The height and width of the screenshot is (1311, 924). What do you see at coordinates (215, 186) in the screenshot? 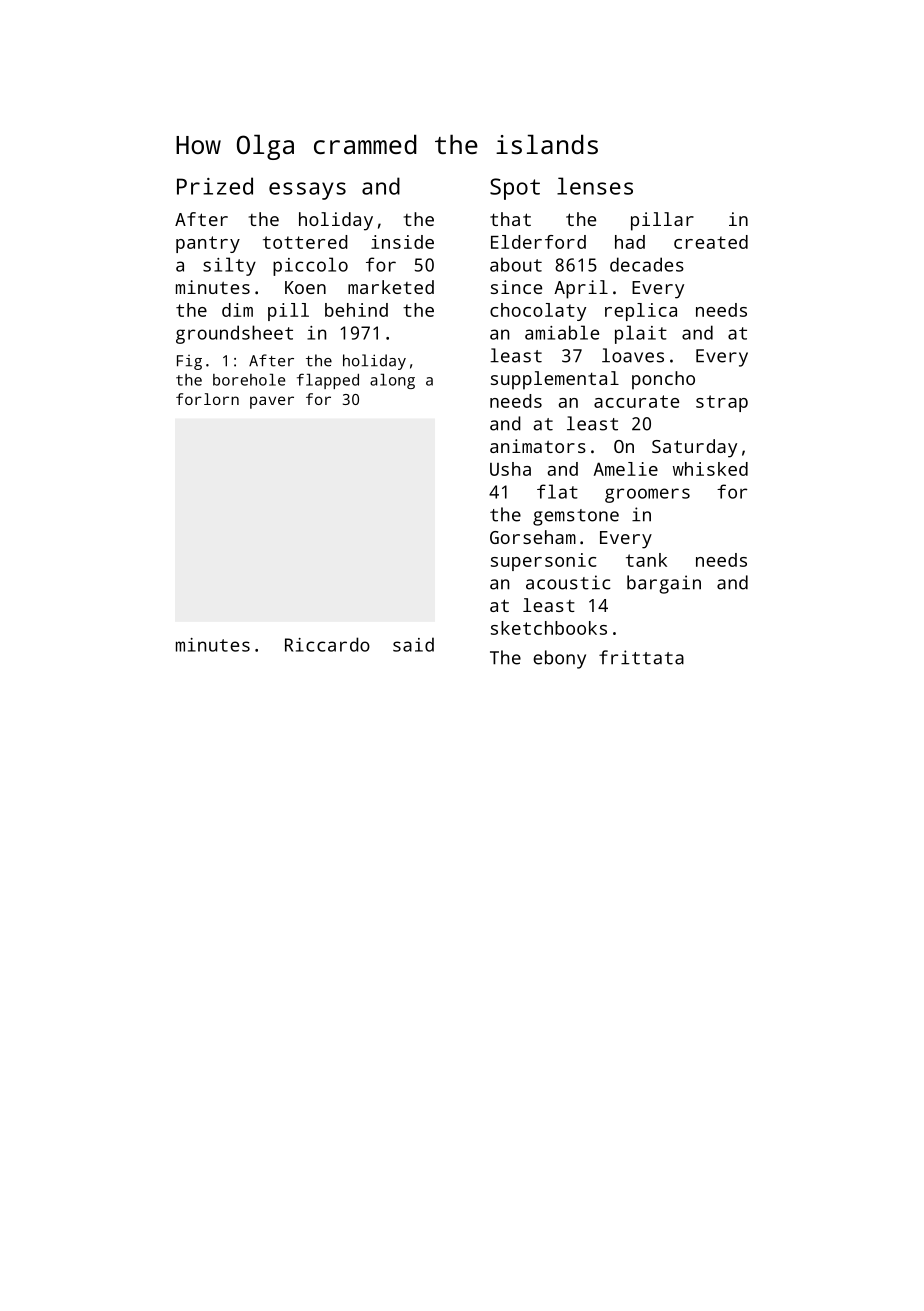
I see `Prized` at bounding box center [215, 186].
